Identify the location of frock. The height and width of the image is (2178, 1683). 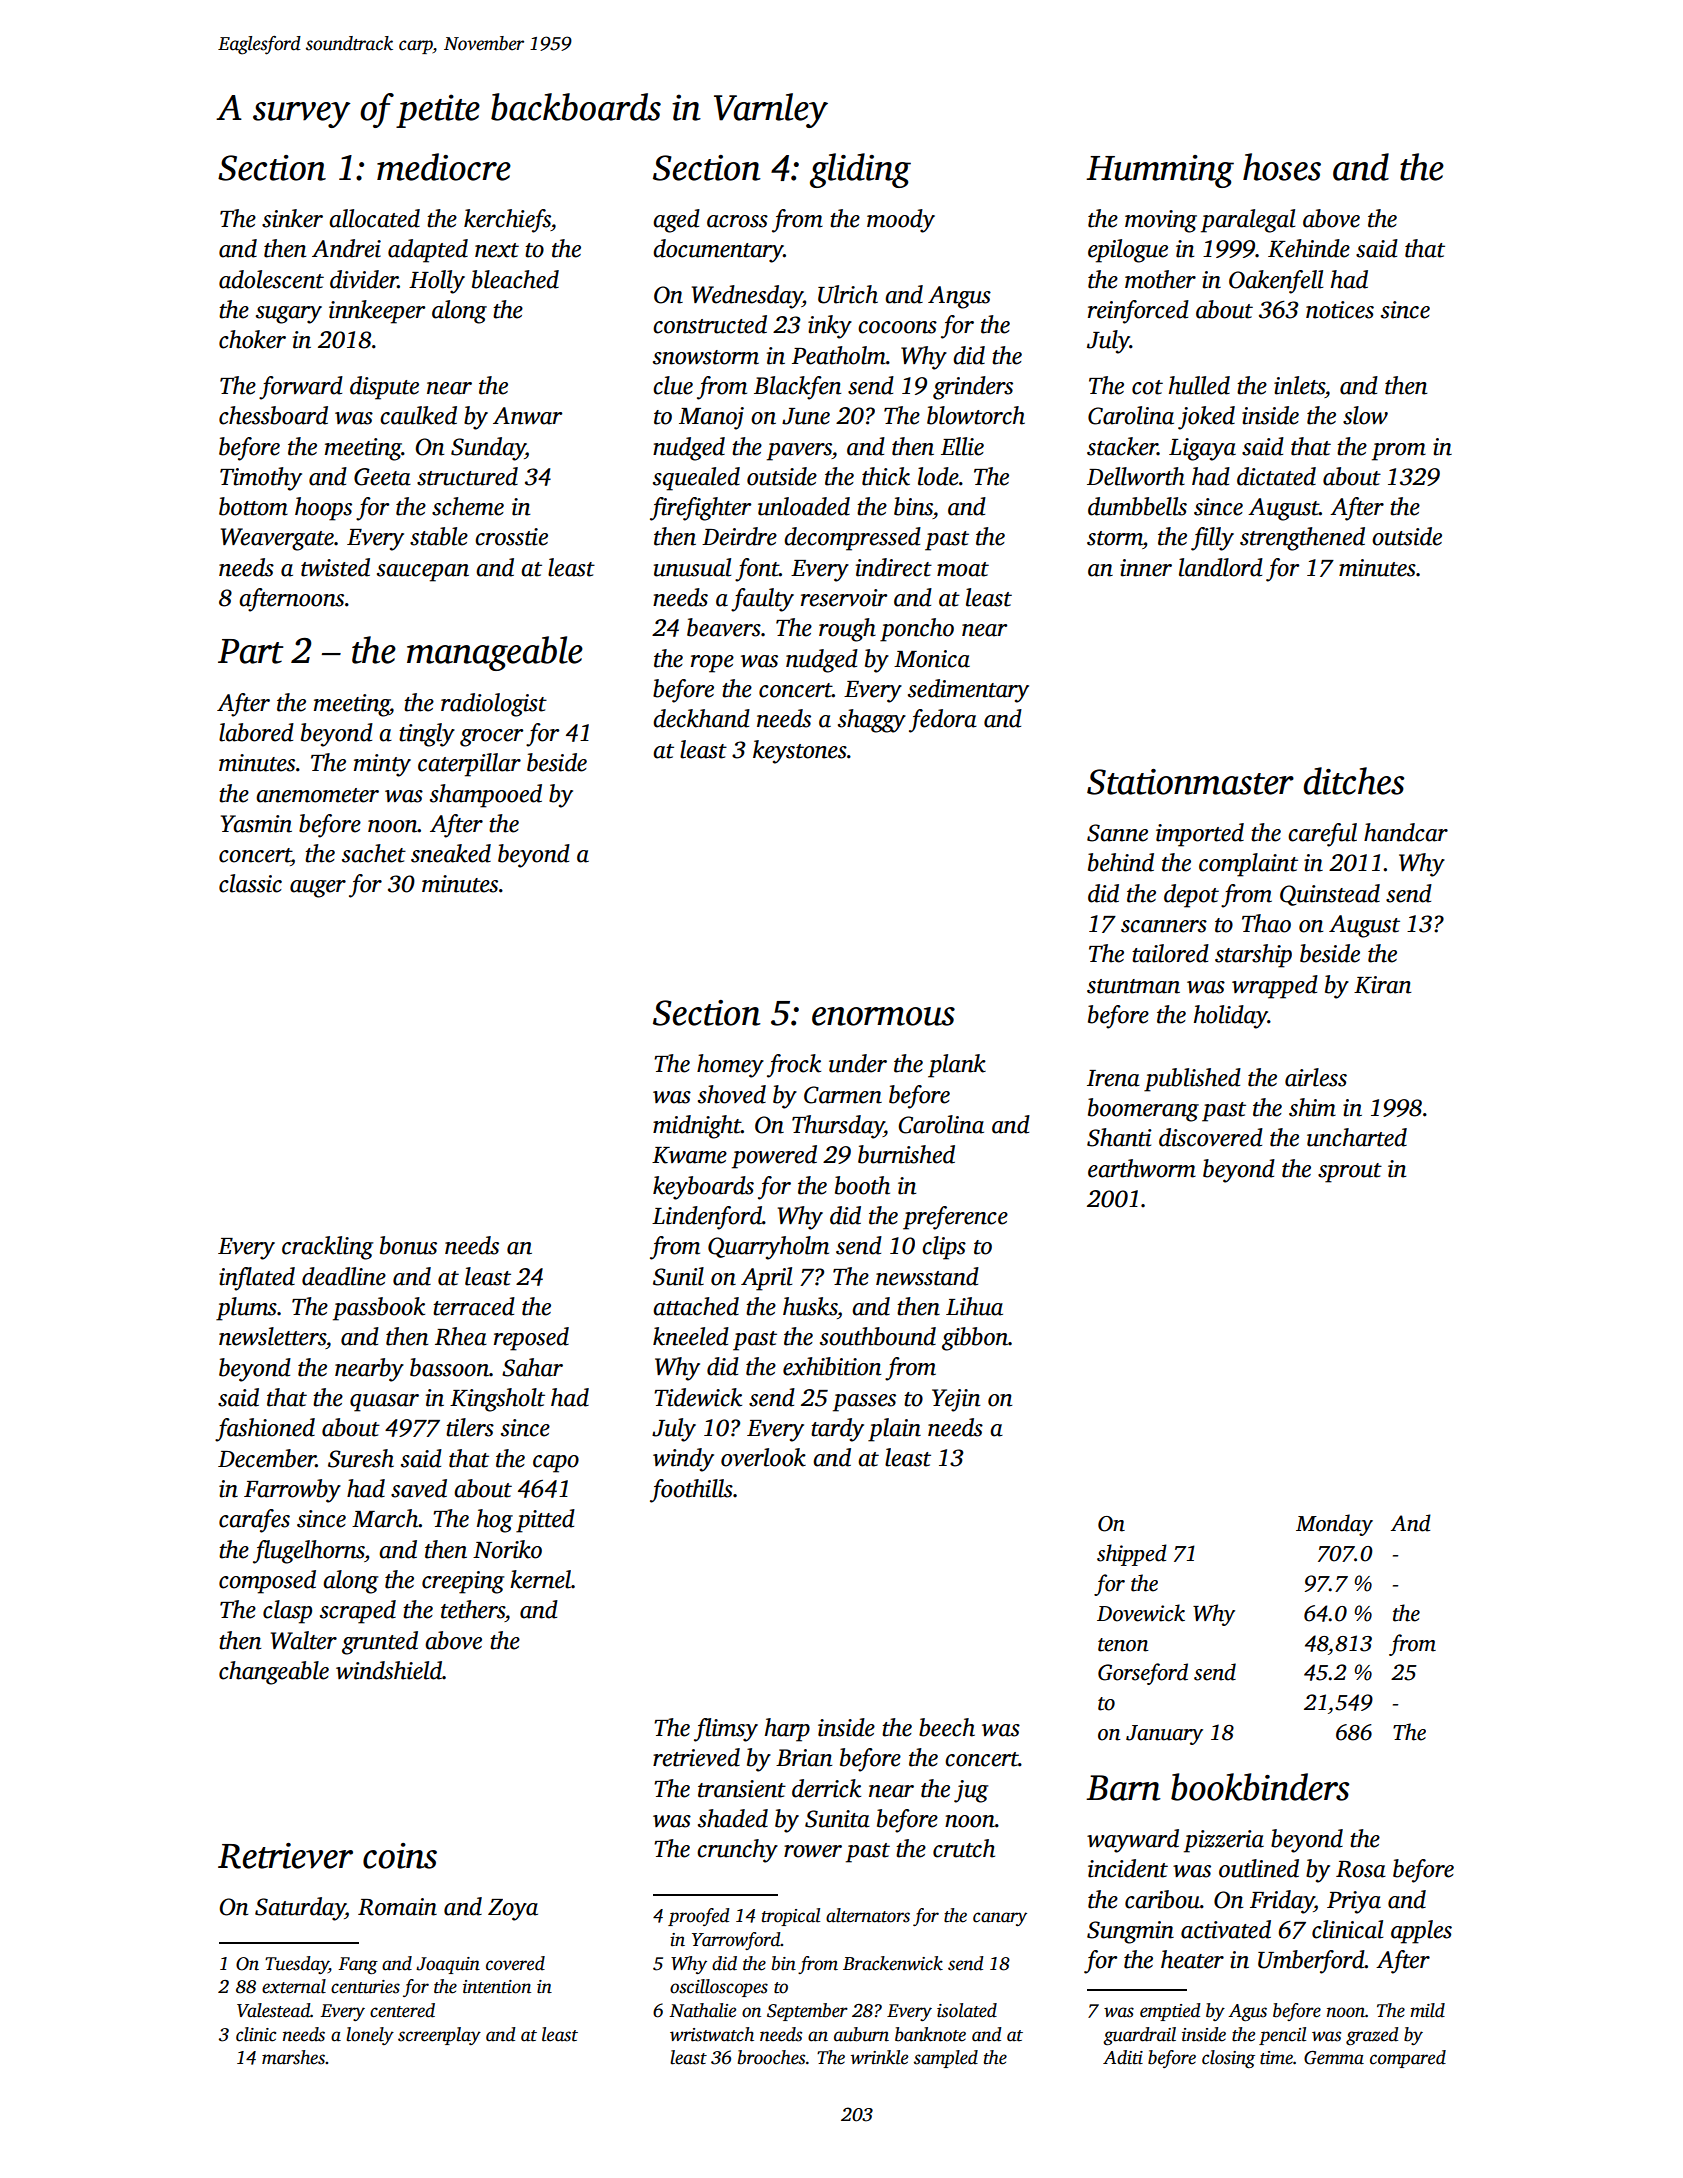
(794, 1066).
